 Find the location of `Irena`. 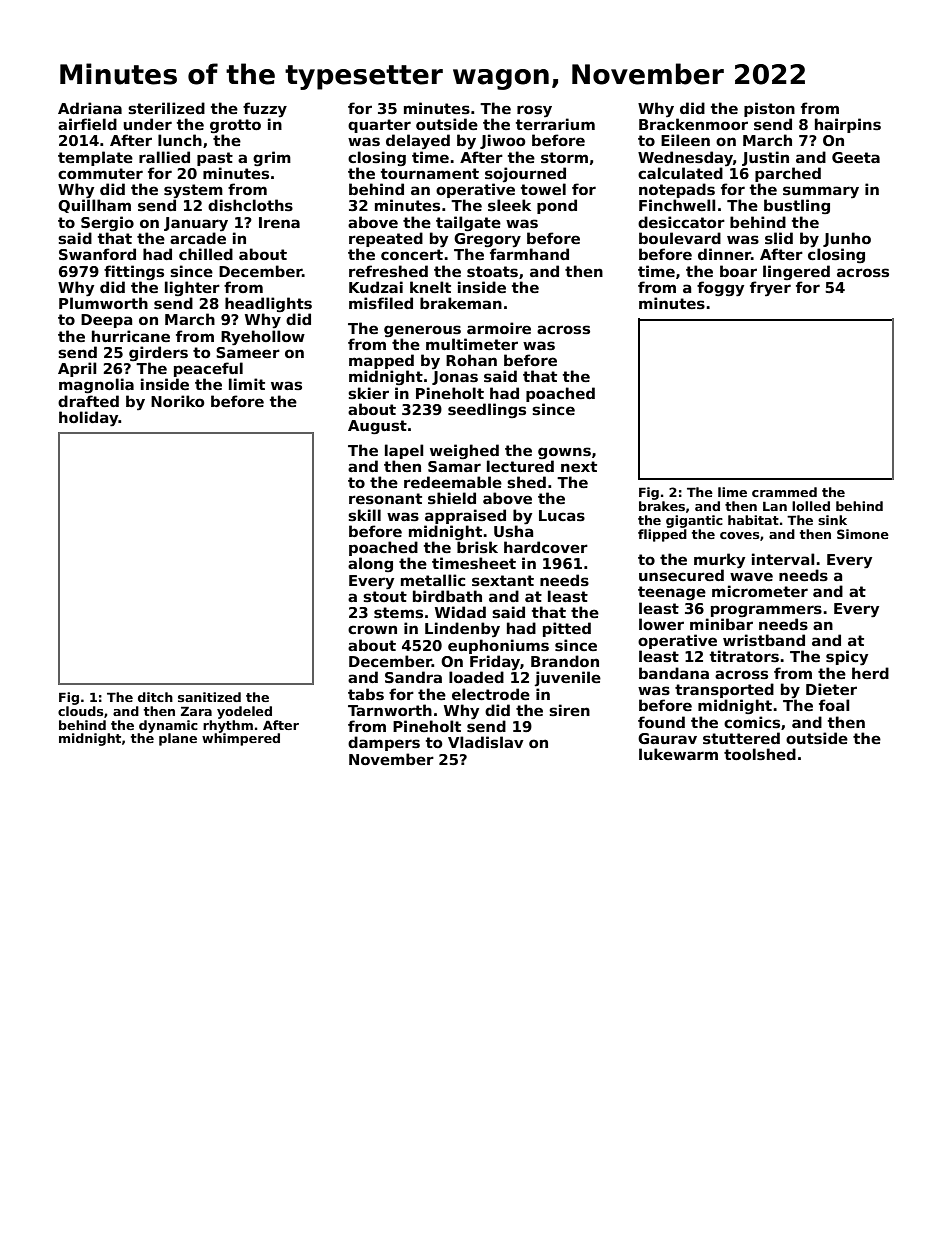

Irena is located at coordinates (279, 222).
